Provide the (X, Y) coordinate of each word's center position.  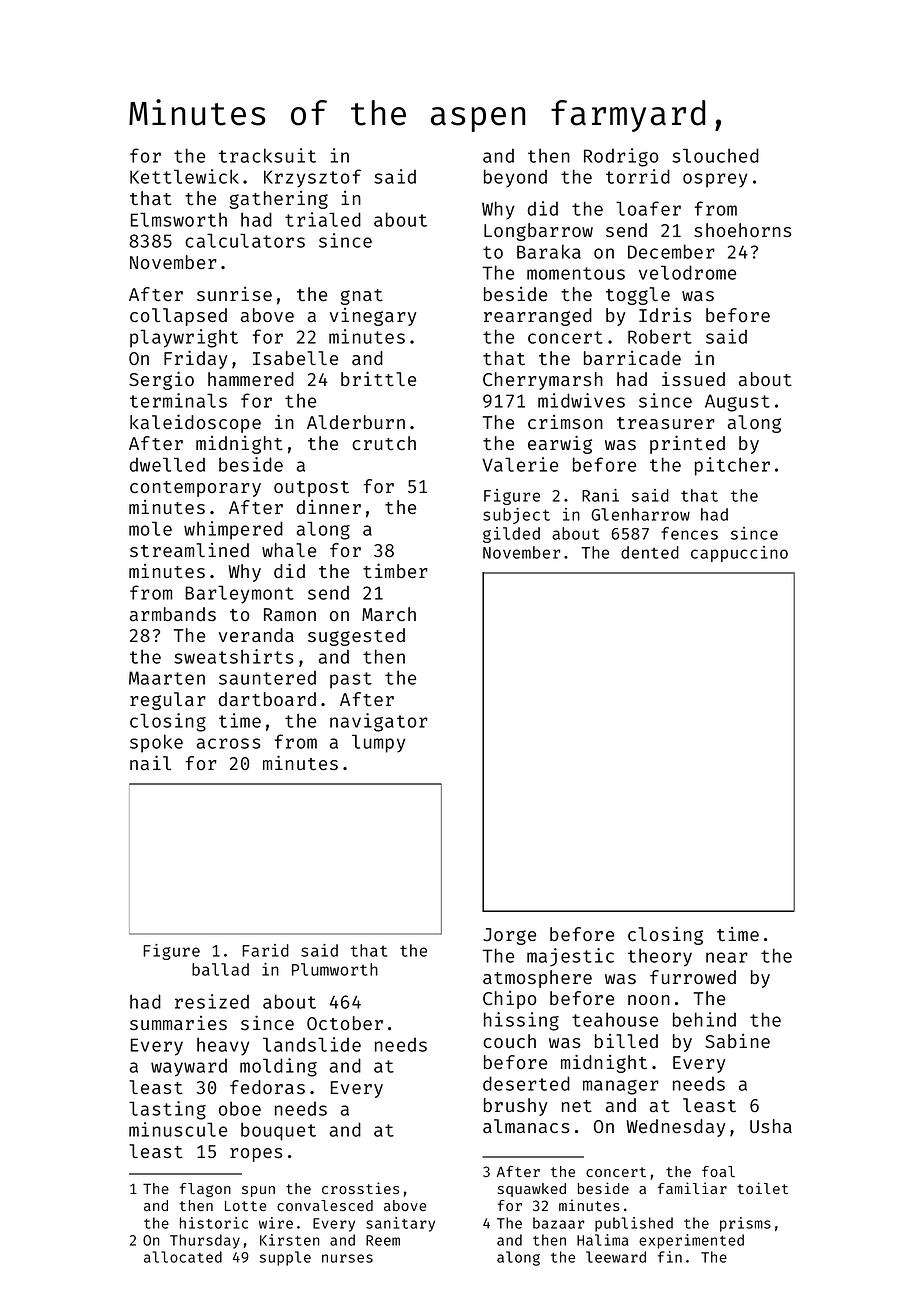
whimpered (233, 530)
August (737, 403)
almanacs (526, 1126)
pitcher (732, 466)
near (727, 957)
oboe (240, 1108)
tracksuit (267, 155)
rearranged (538, 317)
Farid (265, 950)
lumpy (378, 743)
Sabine (737, 1041)
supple (285, 1258)
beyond (515, 178)
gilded (511, 535)
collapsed (178, 317)
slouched (715, 155)
